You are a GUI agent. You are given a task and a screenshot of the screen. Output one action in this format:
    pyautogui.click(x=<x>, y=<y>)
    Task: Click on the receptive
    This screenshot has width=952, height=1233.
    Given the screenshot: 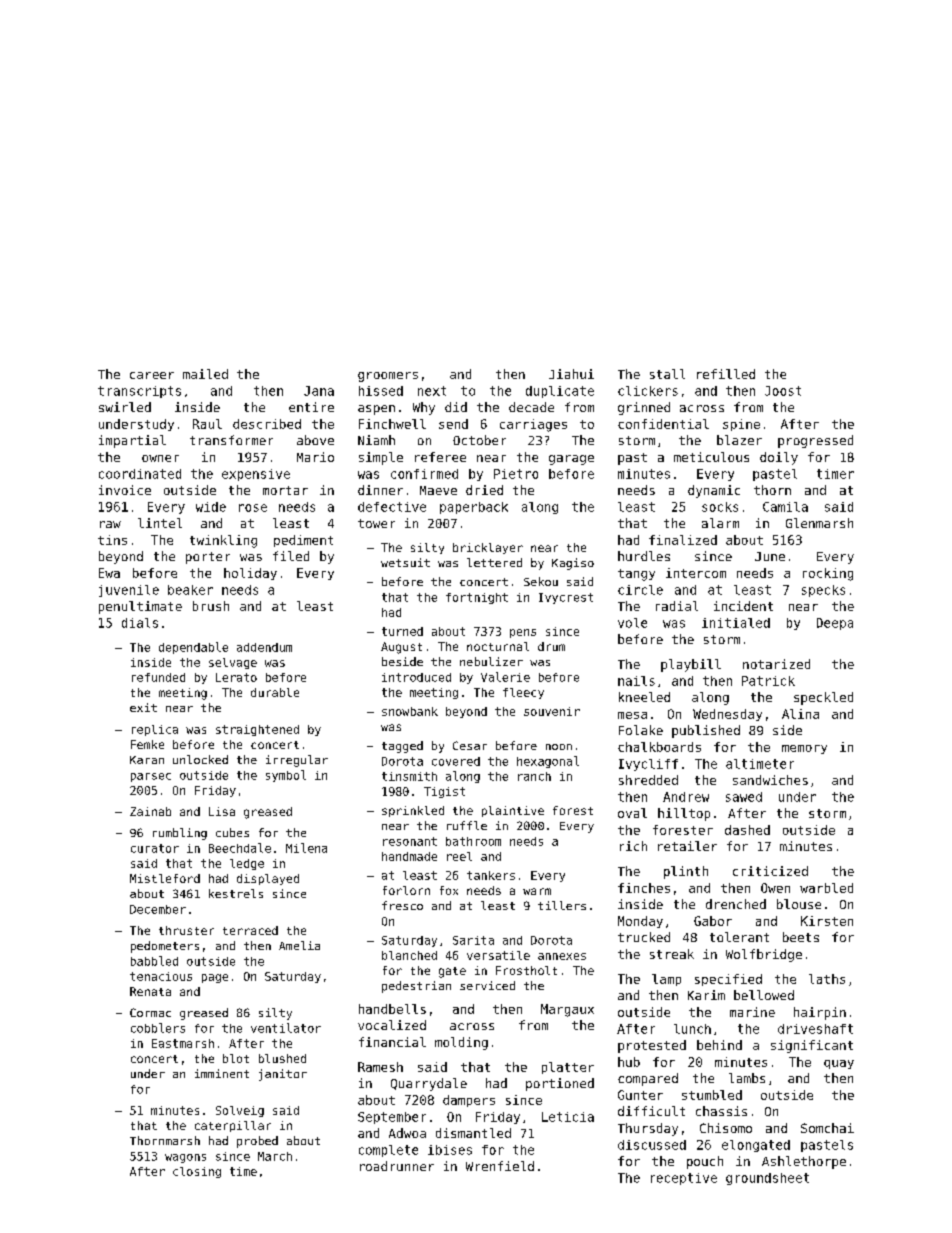 What is the action you would take?
    pyautogui.click(x=684, y=1179)
